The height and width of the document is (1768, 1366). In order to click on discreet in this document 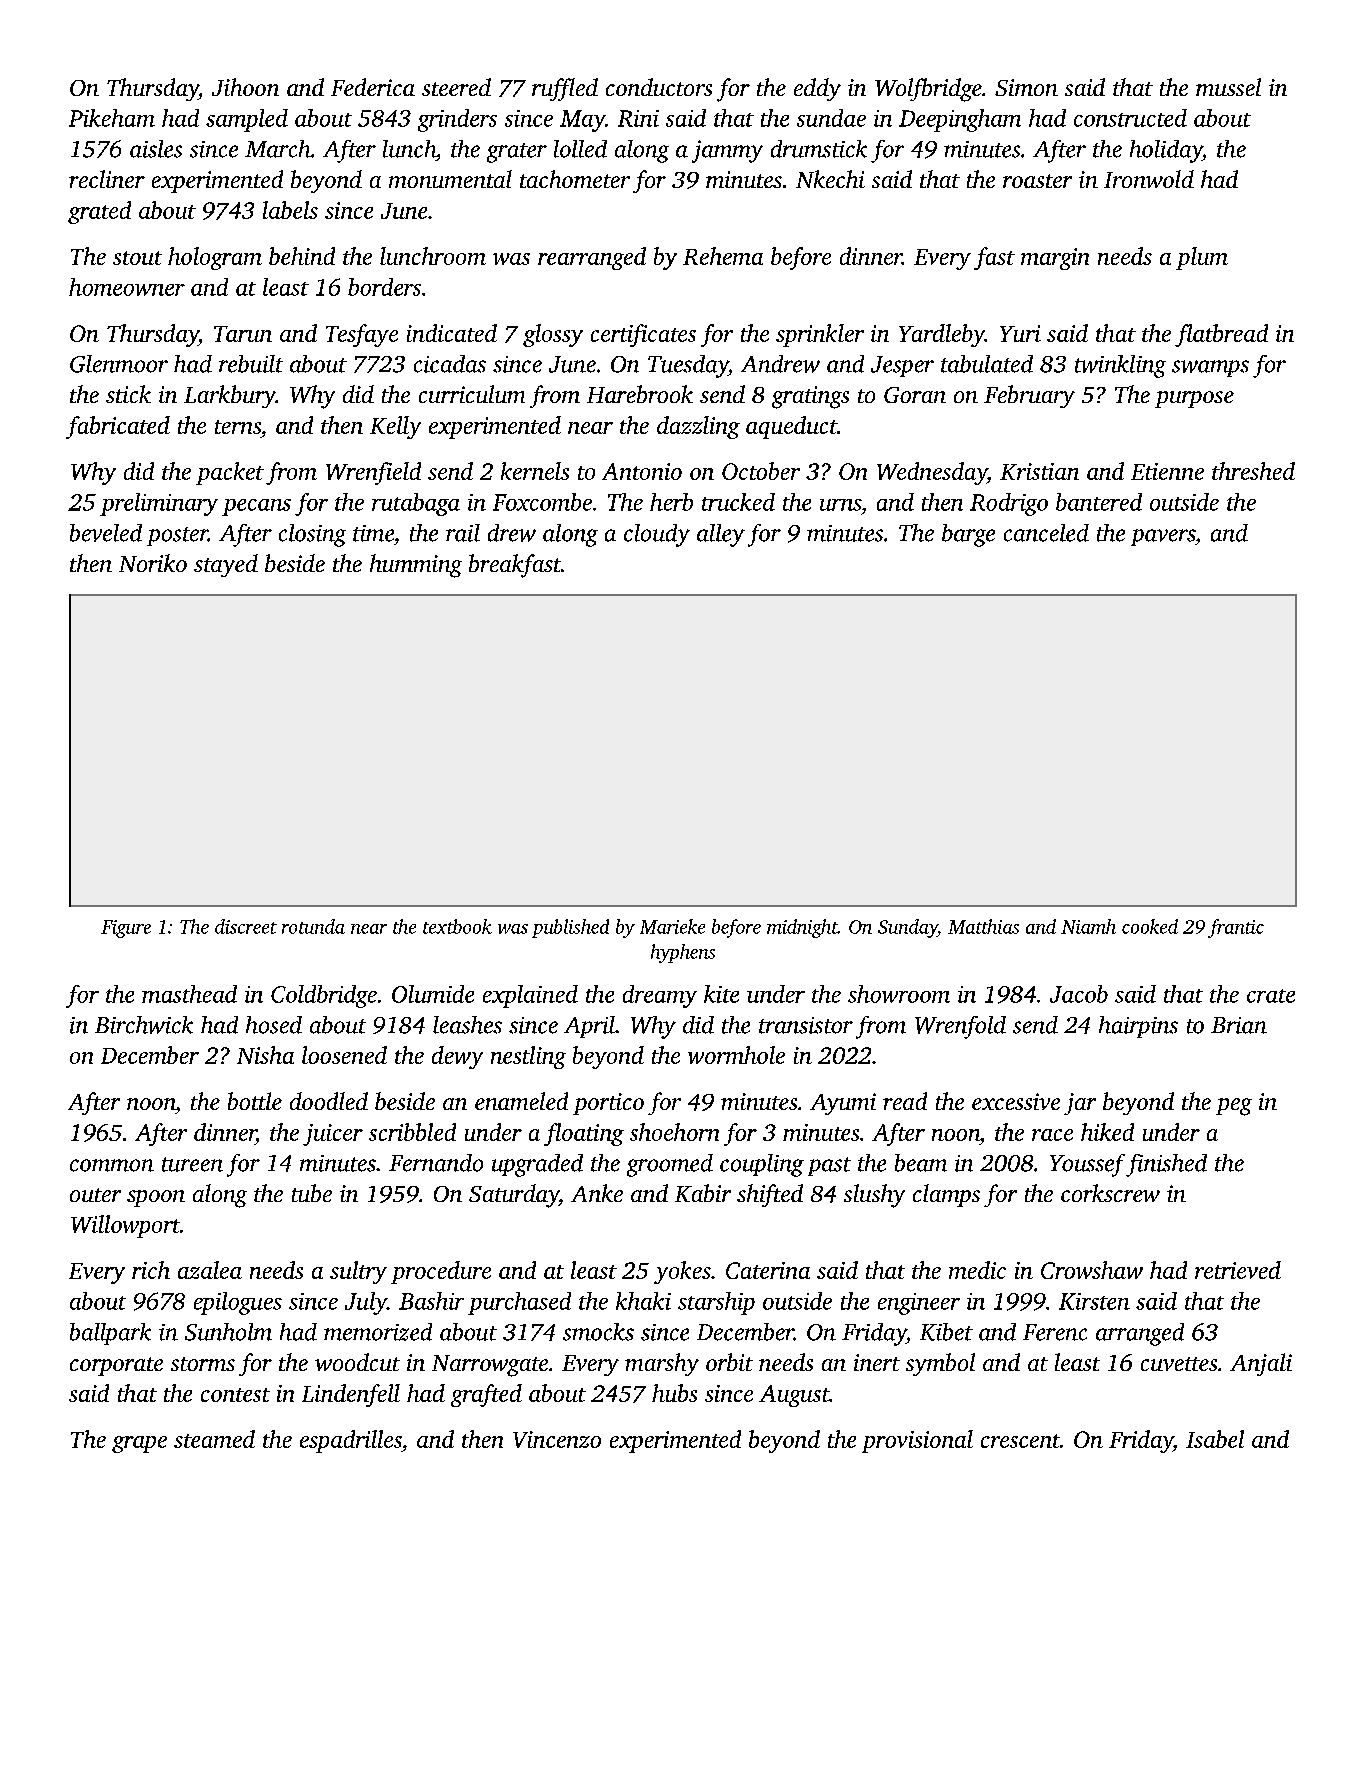, I will do `click(246, 926)`.
